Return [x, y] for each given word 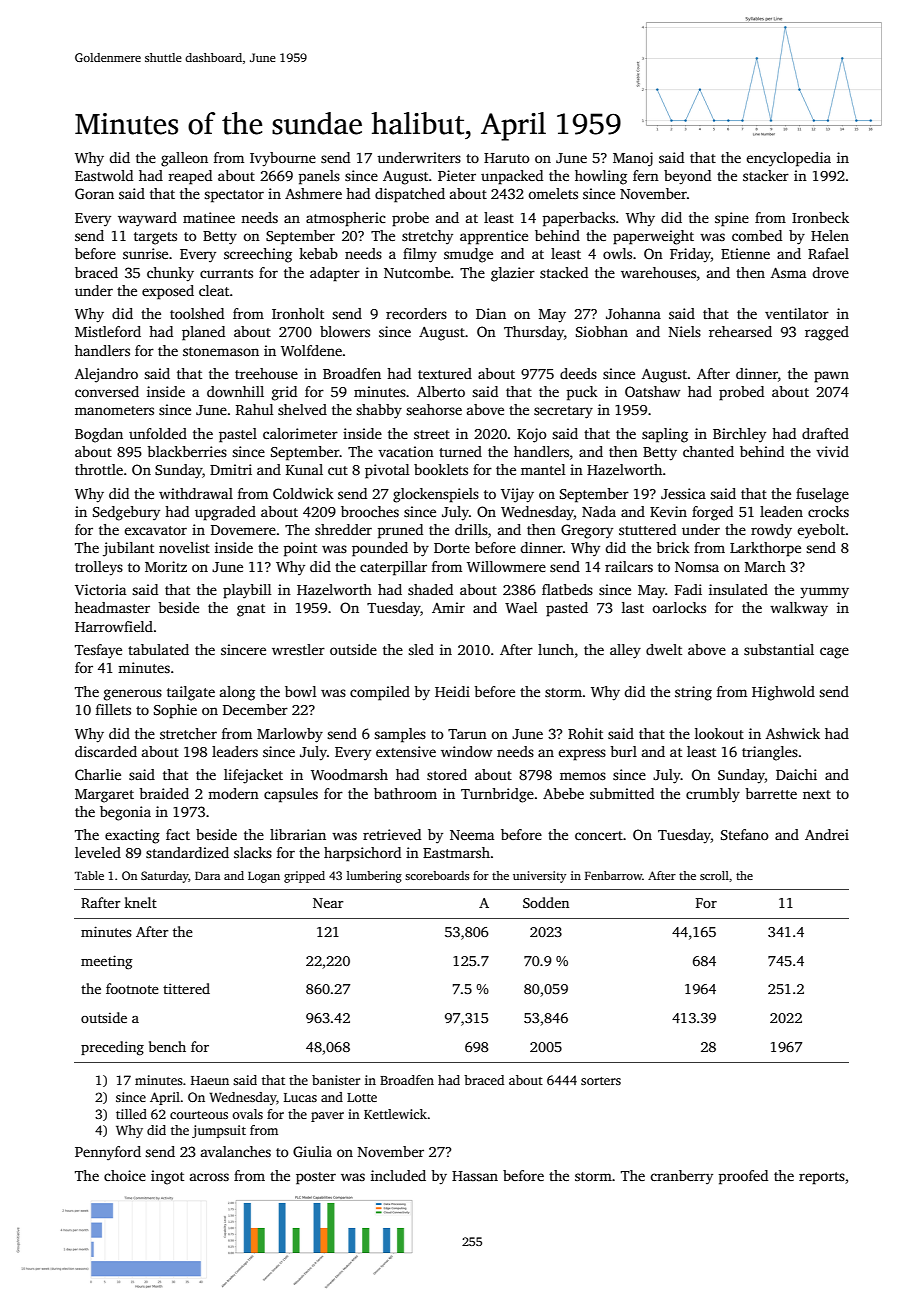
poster [316, 1178]
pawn [831, 377]
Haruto [507, 158]
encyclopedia [788, 159]
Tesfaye [98, 651]
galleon [184, 159]
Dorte [452, 548]
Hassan [475, 1176]
